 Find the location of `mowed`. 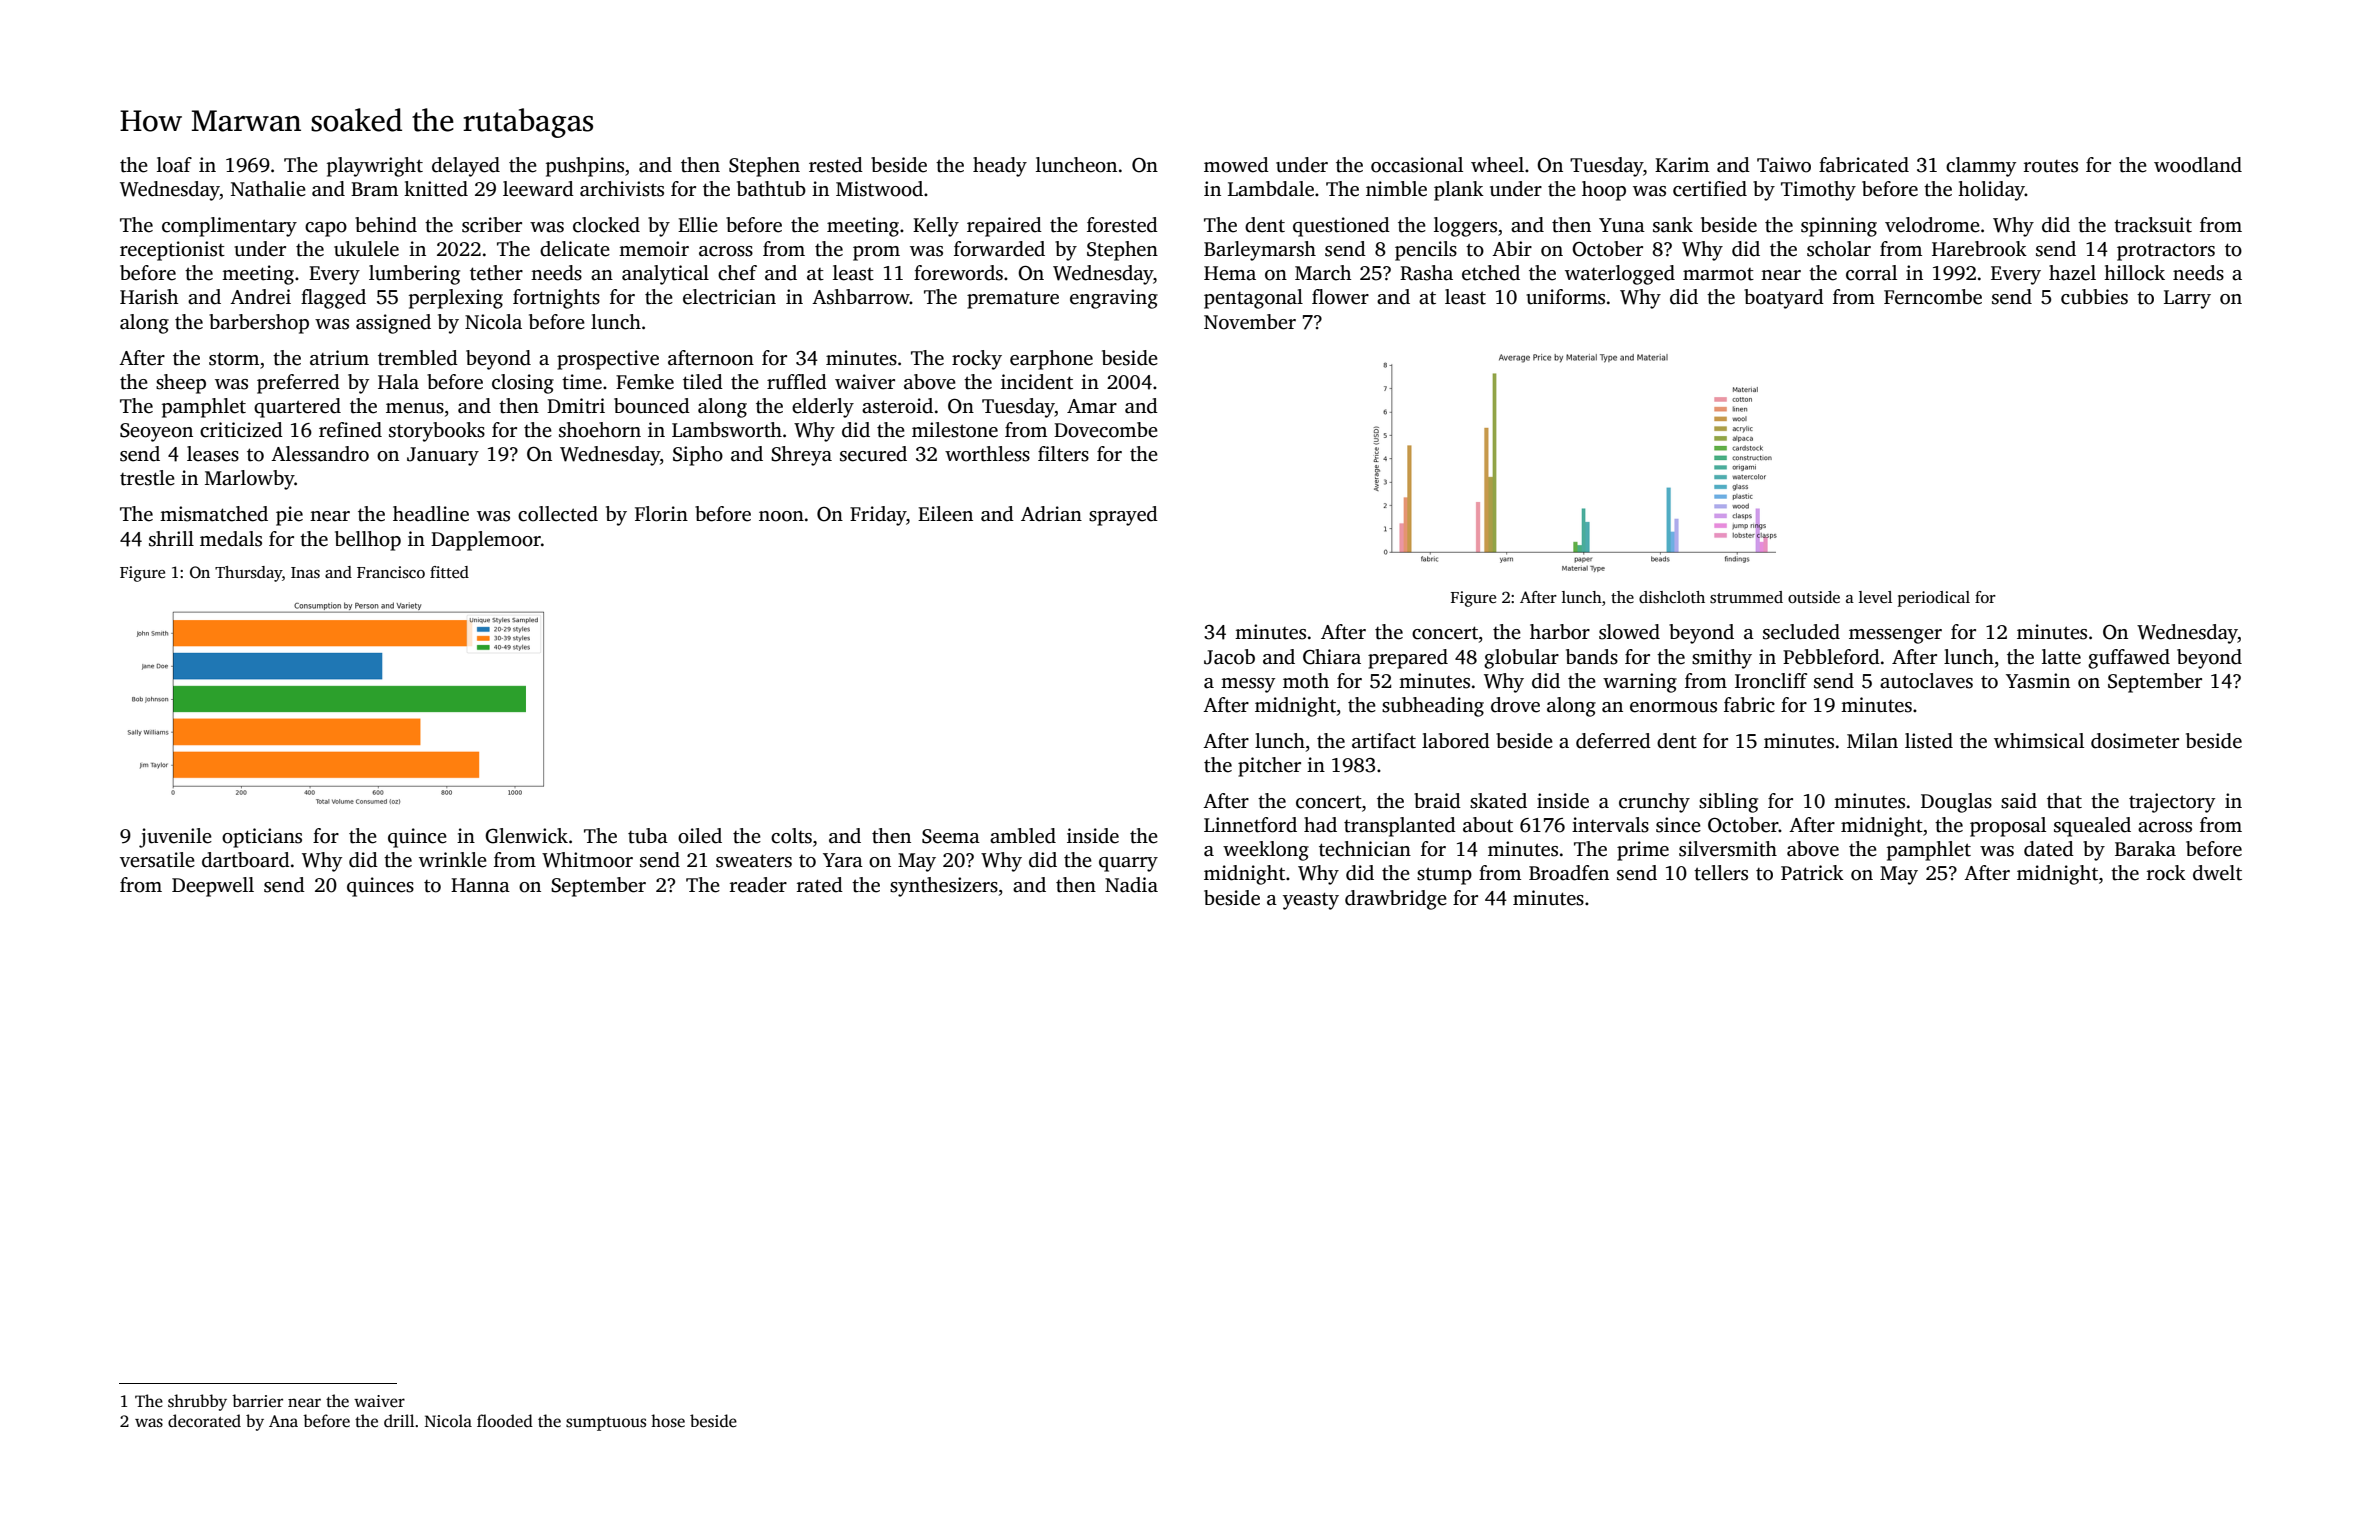

mowed is located at coordinates (1236, 165).
